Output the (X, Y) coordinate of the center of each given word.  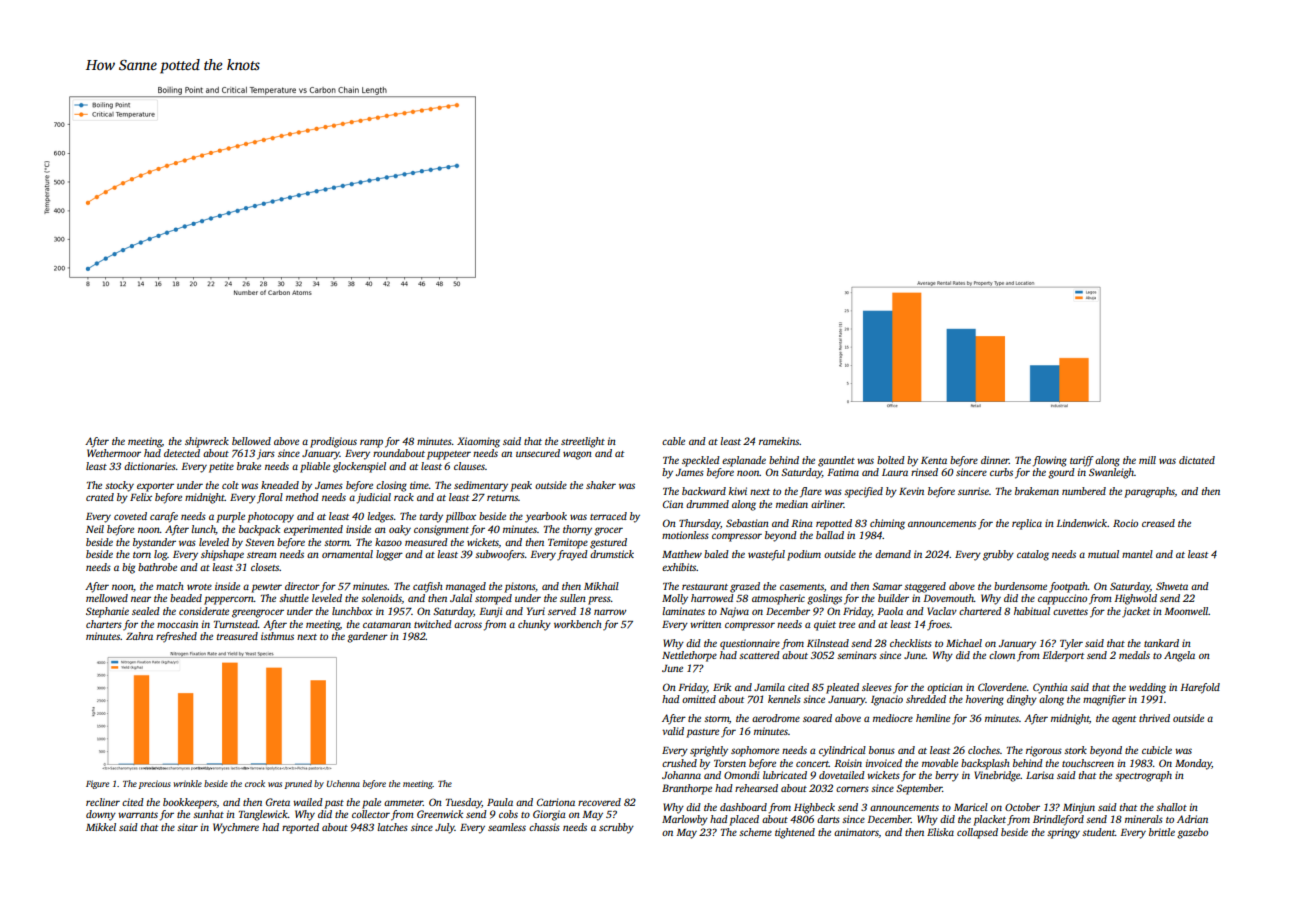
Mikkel (101, 827)
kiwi (738, 491)
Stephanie (107, 612)
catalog (1033, 555)
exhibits (679, 567)
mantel (1137, 554)
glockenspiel (359, 467)
